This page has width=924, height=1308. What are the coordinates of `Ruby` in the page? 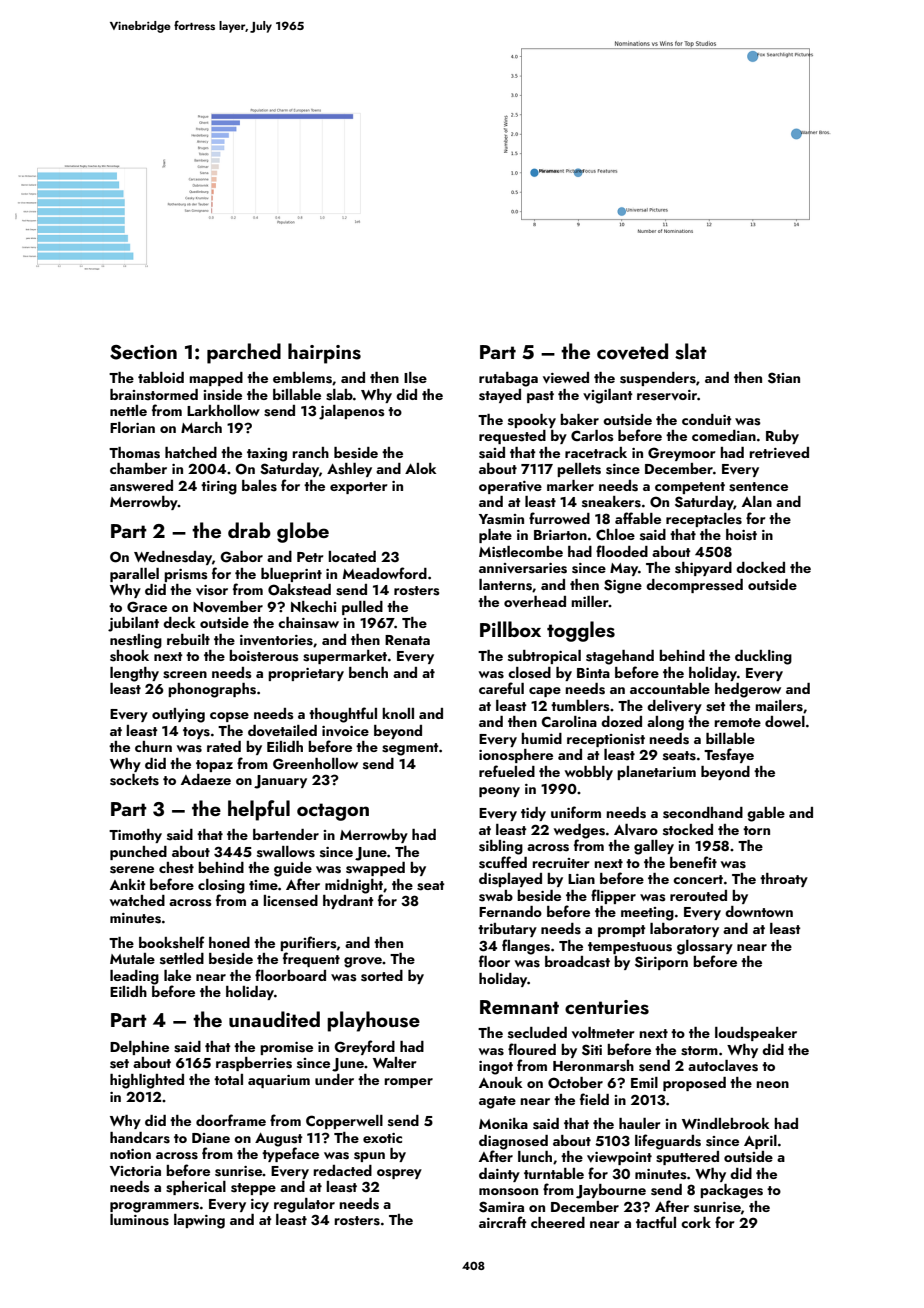 It's located at (782, 437).
